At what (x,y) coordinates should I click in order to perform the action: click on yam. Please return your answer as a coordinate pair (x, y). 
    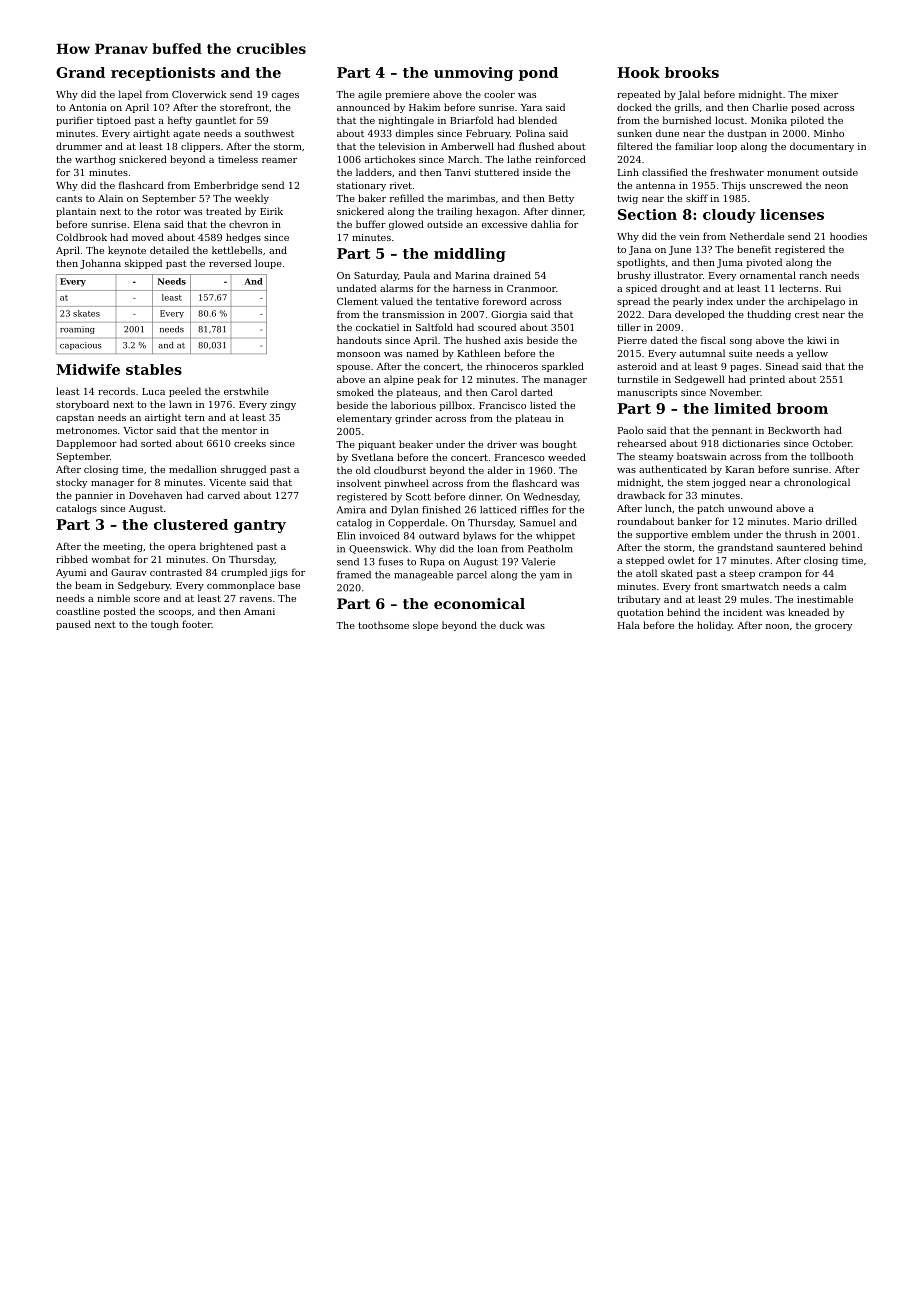
    Looking at the image, I should click on (550, 577).
